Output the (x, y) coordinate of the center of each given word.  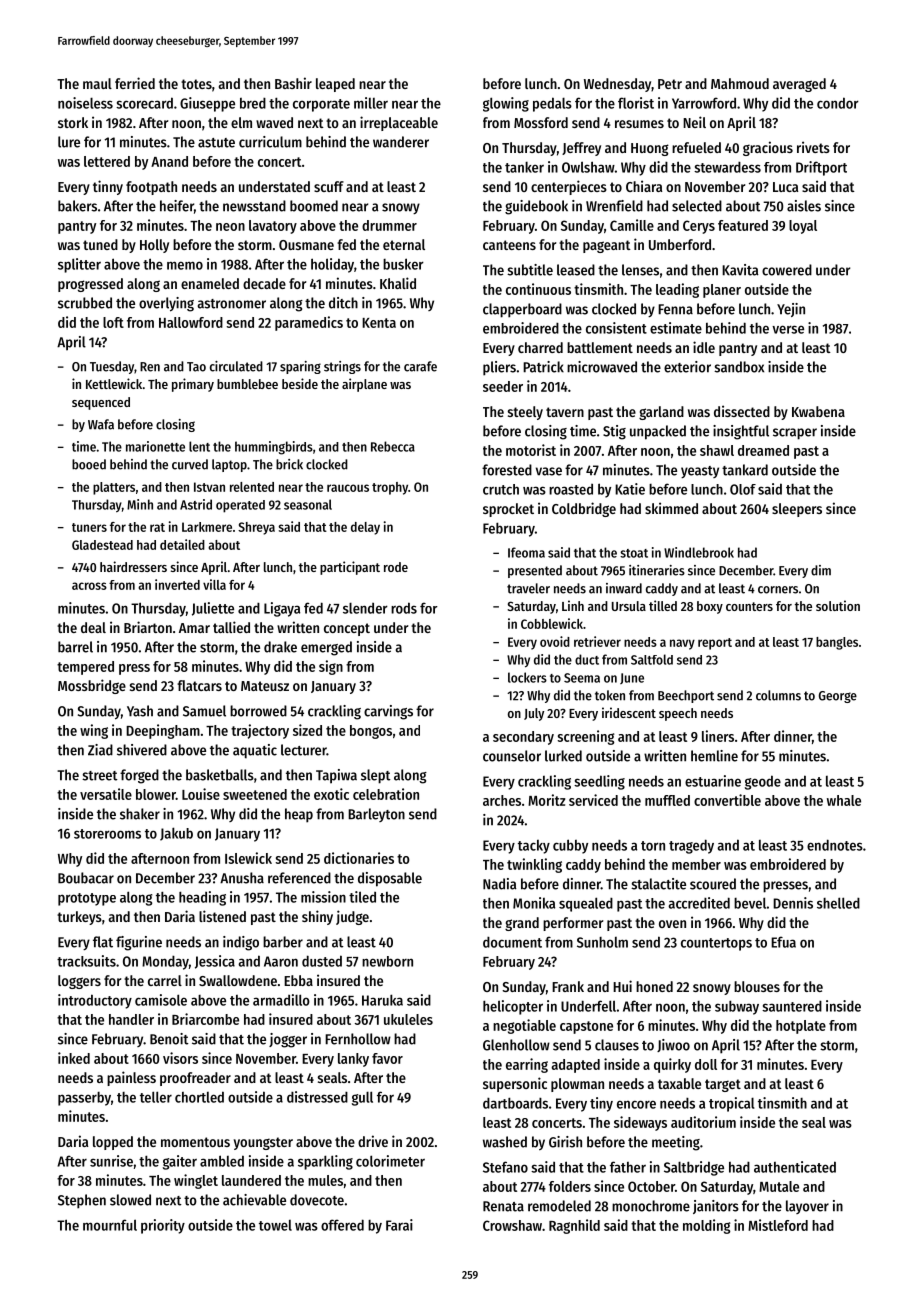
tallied (231, 627)
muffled (667, 800)
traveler (528, 588)
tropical (732, 1104)
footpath (151, 188)
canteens (509, 245)
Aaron (281, 961)
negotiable (524, 1026)
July (534, 714)
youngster (263, 1143)
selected (697, 206)
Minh (140, 504)
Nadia (500, 884)
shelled (838, 903)
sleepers (797, 510)
